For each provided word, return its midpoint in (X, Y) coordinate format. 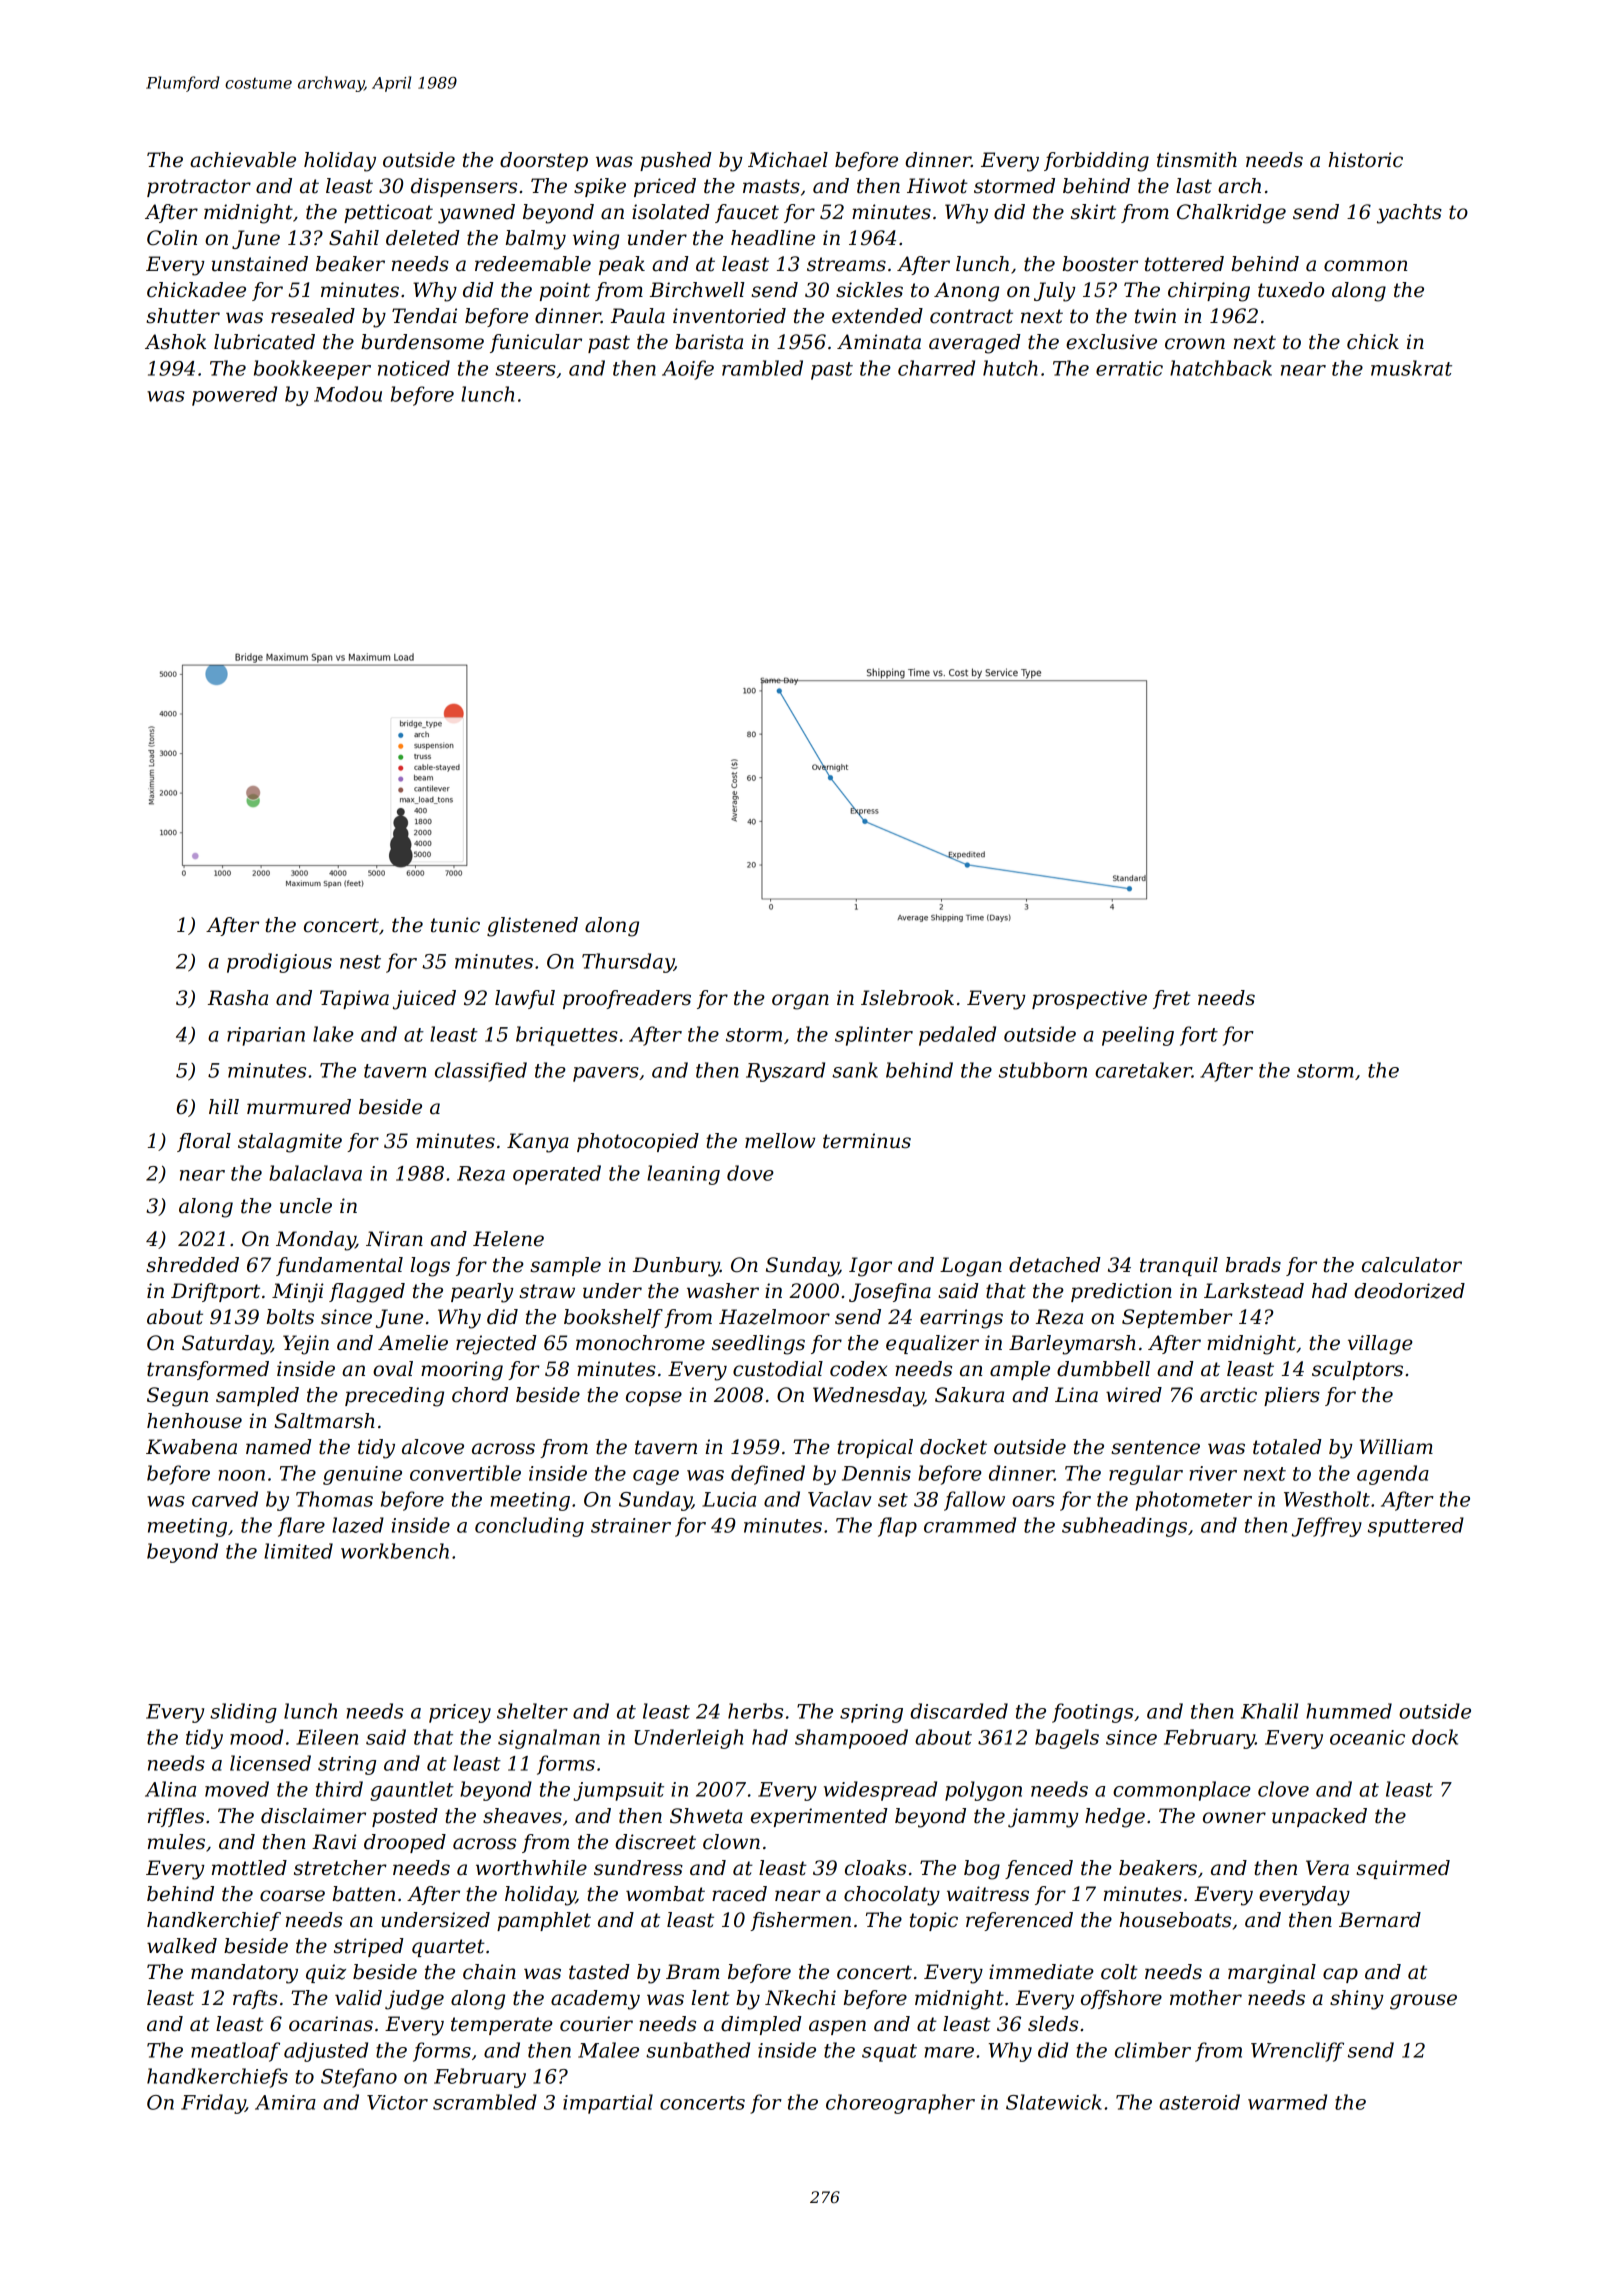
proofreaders (627, 999)
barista (709, 342)
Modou (348, 394)
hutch (1010, 368)
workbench (395, 1551)
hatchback (1221, 368)
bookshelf (613, 1318)
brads (1253, 1265)
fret (1172, 999)
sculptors (1357, 1370)
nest (360, 962)
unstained (260, 264)
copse (654, 1398)
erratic (1129, 368)
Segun (177, 1397)
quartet (448, 1948)
